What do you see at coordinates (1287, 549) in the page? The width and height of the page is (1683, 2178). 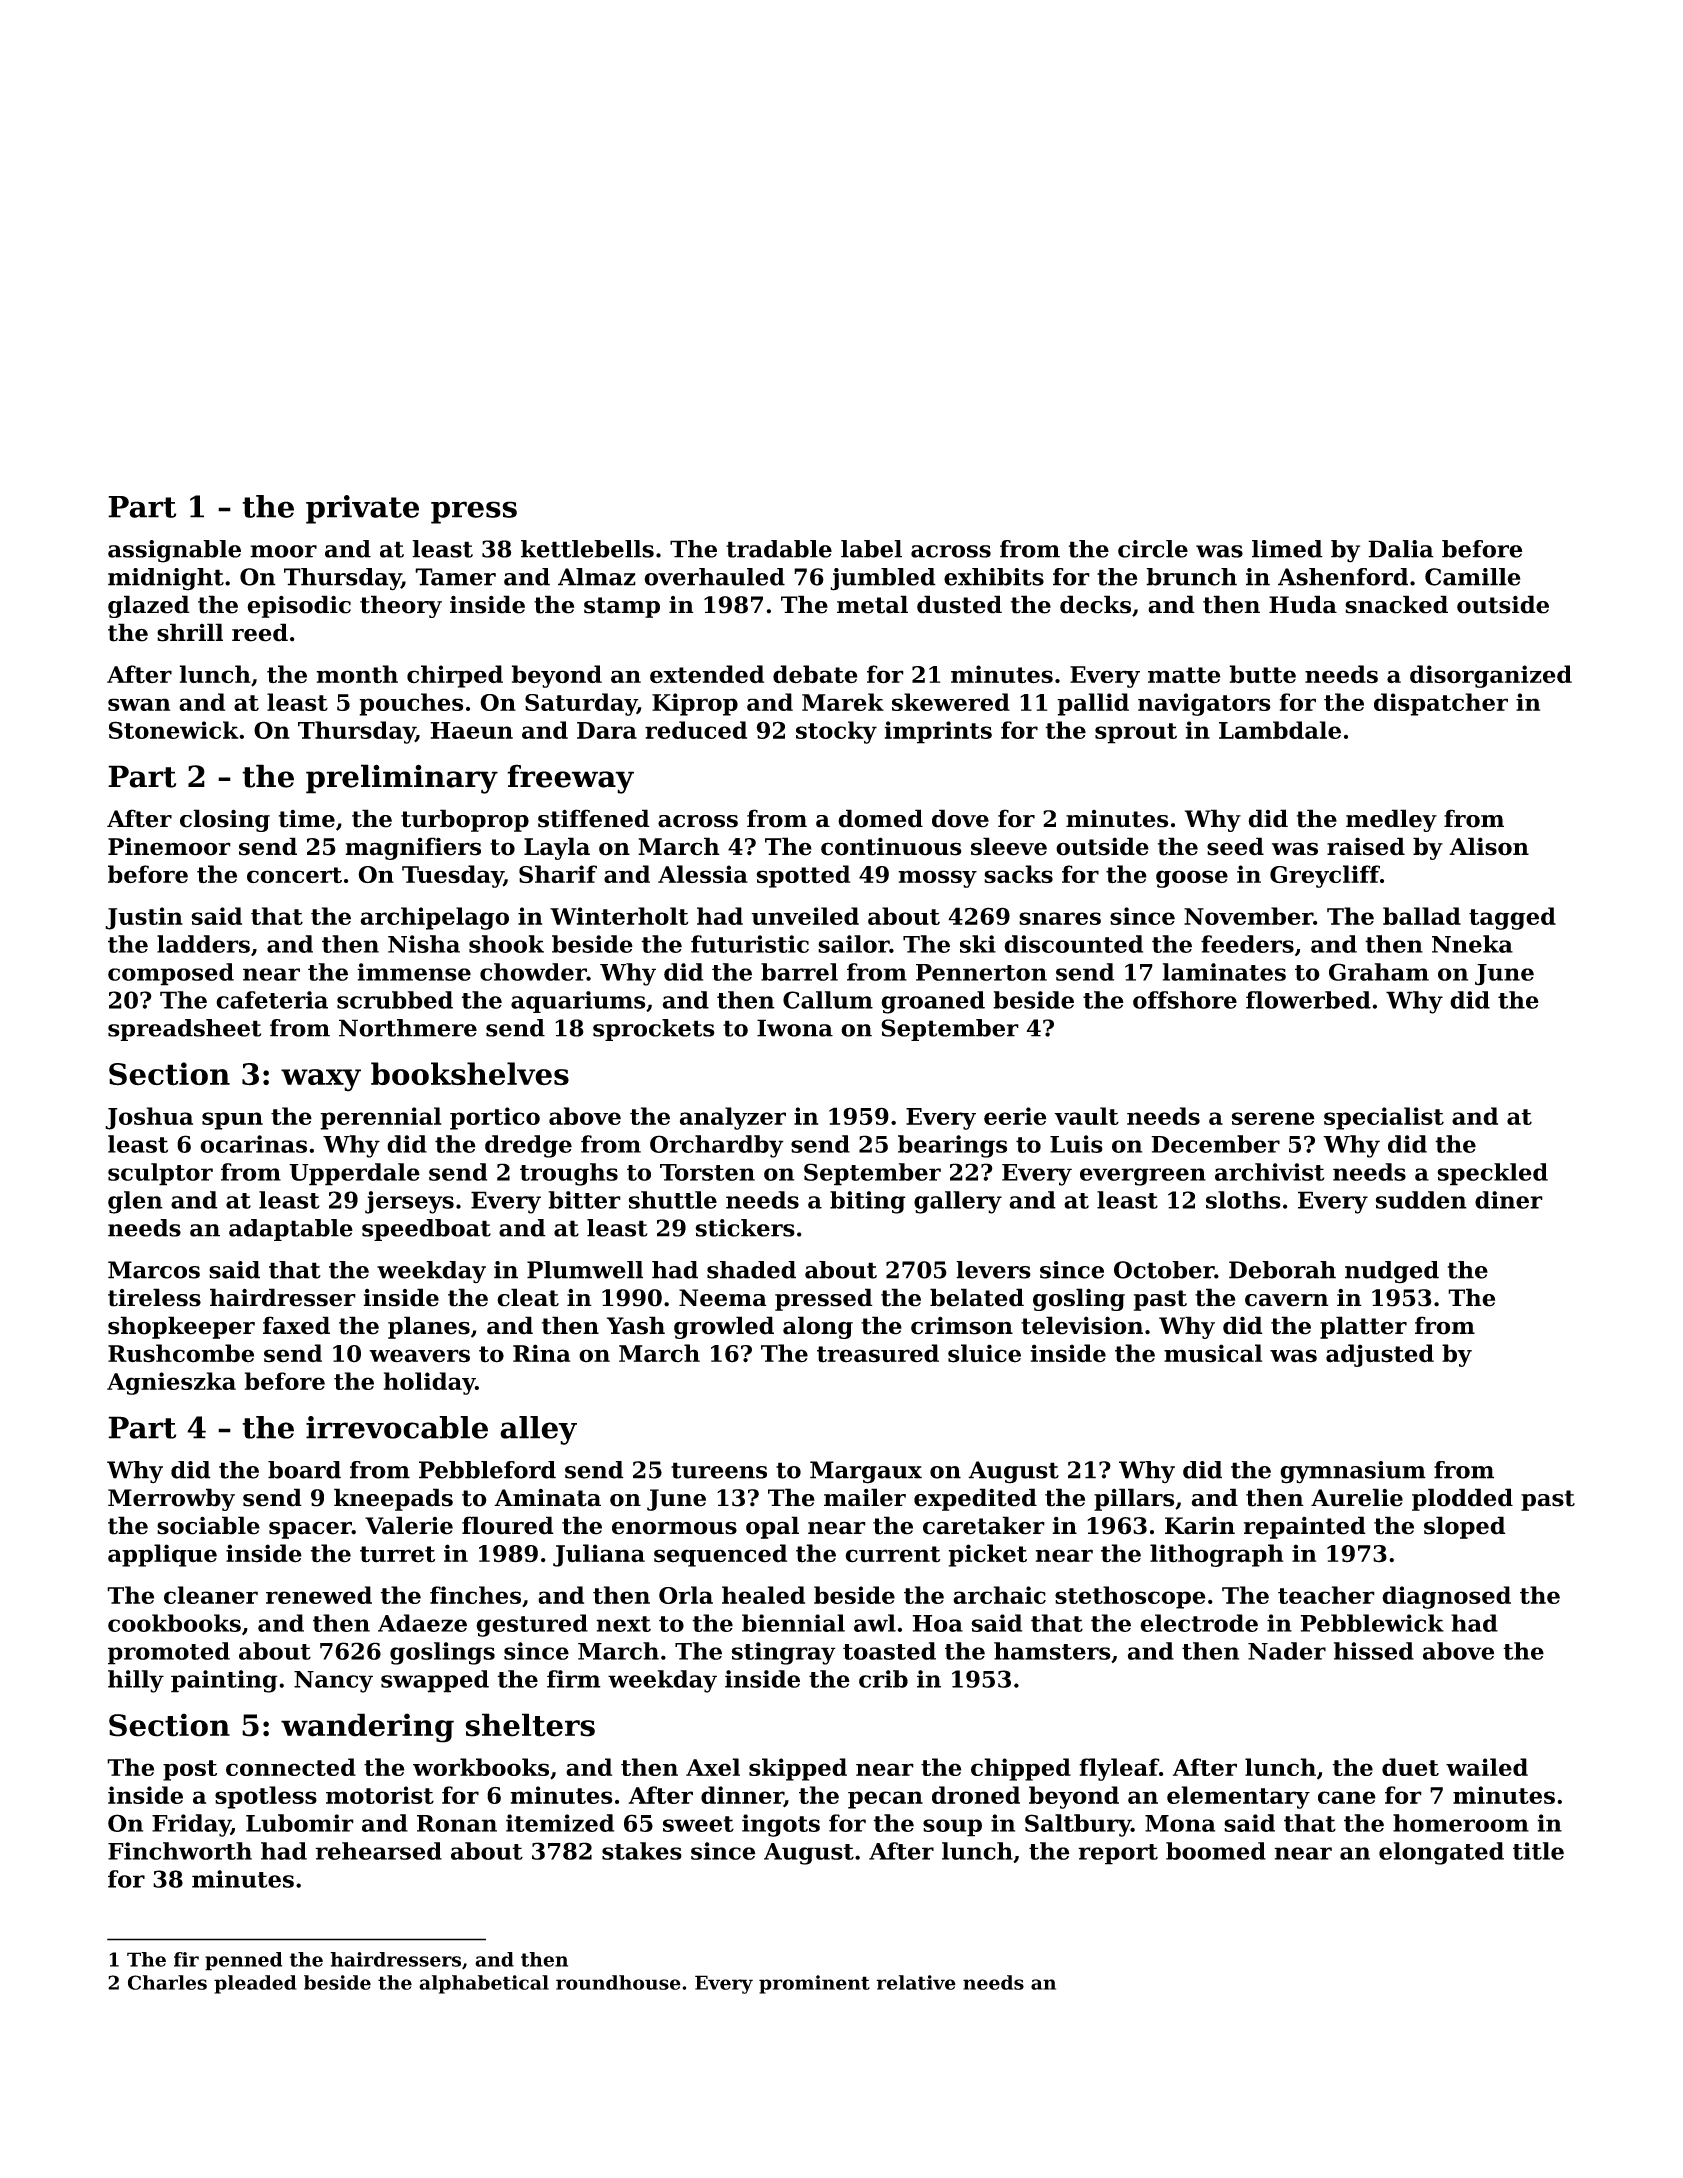 I see `limed` at bounding box center [1287, 549].
